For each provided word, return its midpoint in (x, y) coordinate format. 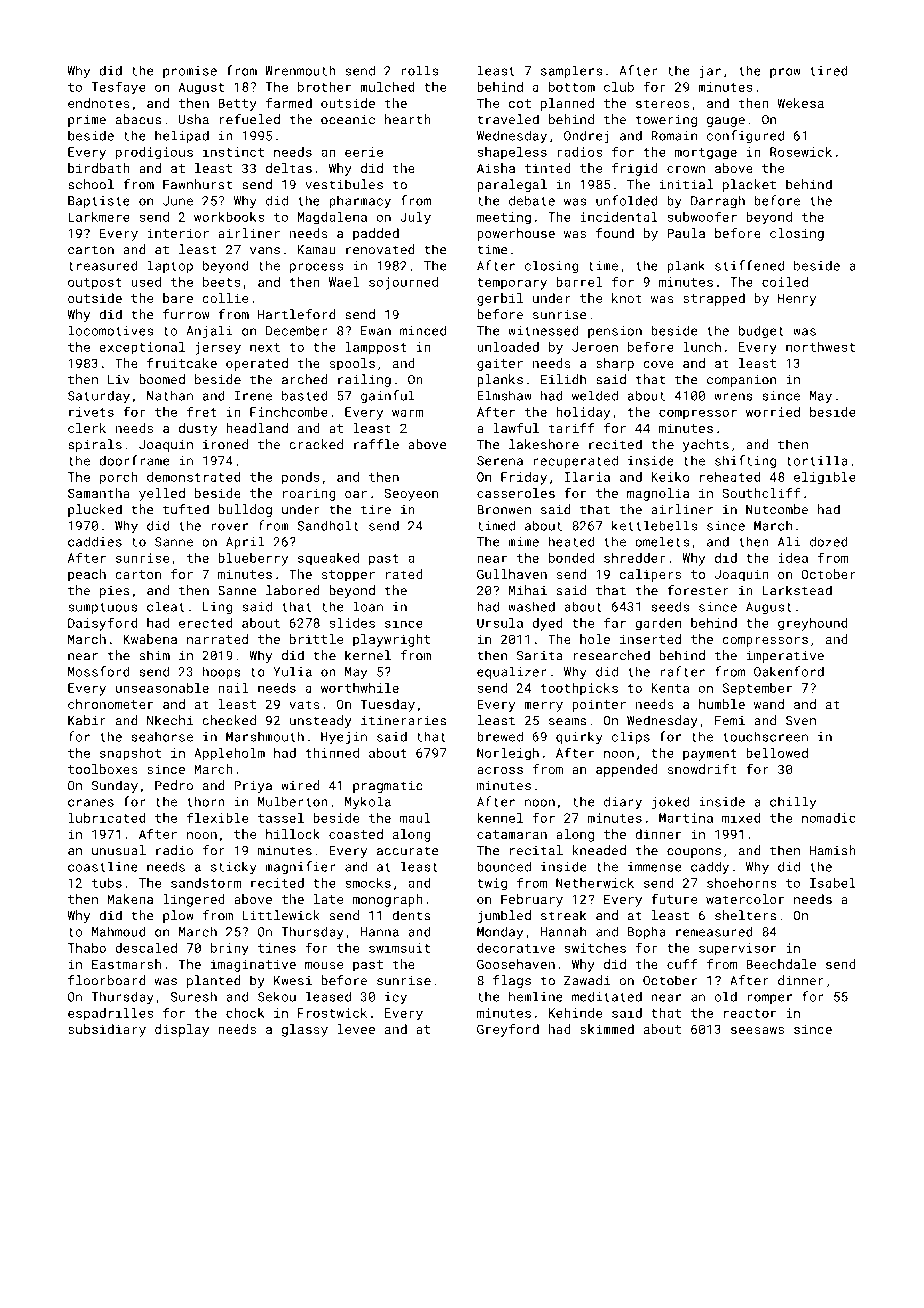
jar (710, 72)
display (182, 1030)
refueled (249, 119)
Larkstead (797, 590)
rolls (420, 70)
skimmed (607, 1029)
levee (356, 1029)
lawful (516, 428)
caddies (95, 541)
